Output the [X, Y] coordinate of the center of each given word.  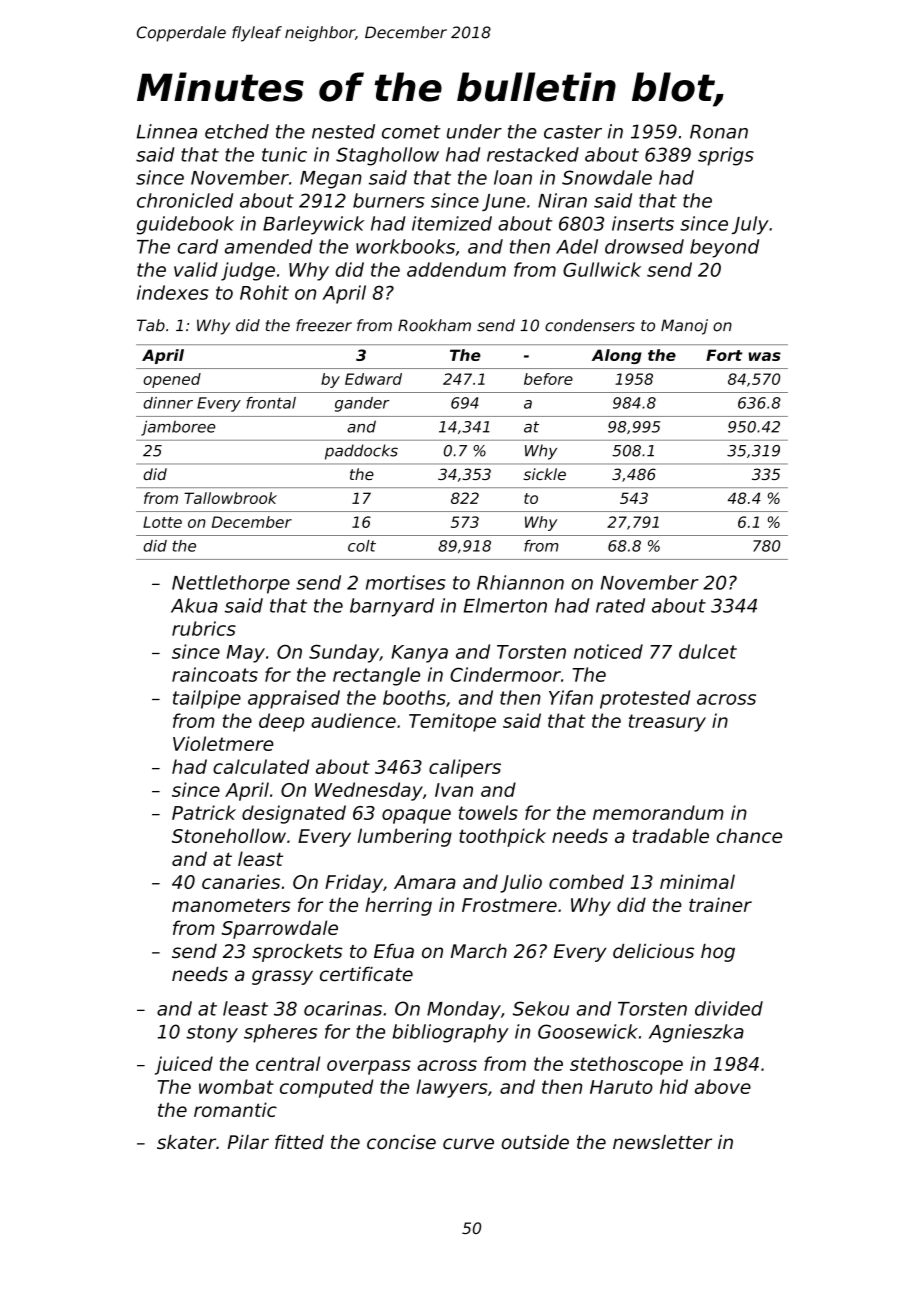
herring [398, 906]
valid [196, 269]
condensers [590, 325]
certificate [366, 974]
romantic [235, 1109]
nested [343, 131]
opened [172, 380]
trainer [720, 904]
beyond [724, 248]
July [750, 225]
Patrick [204, 812]
